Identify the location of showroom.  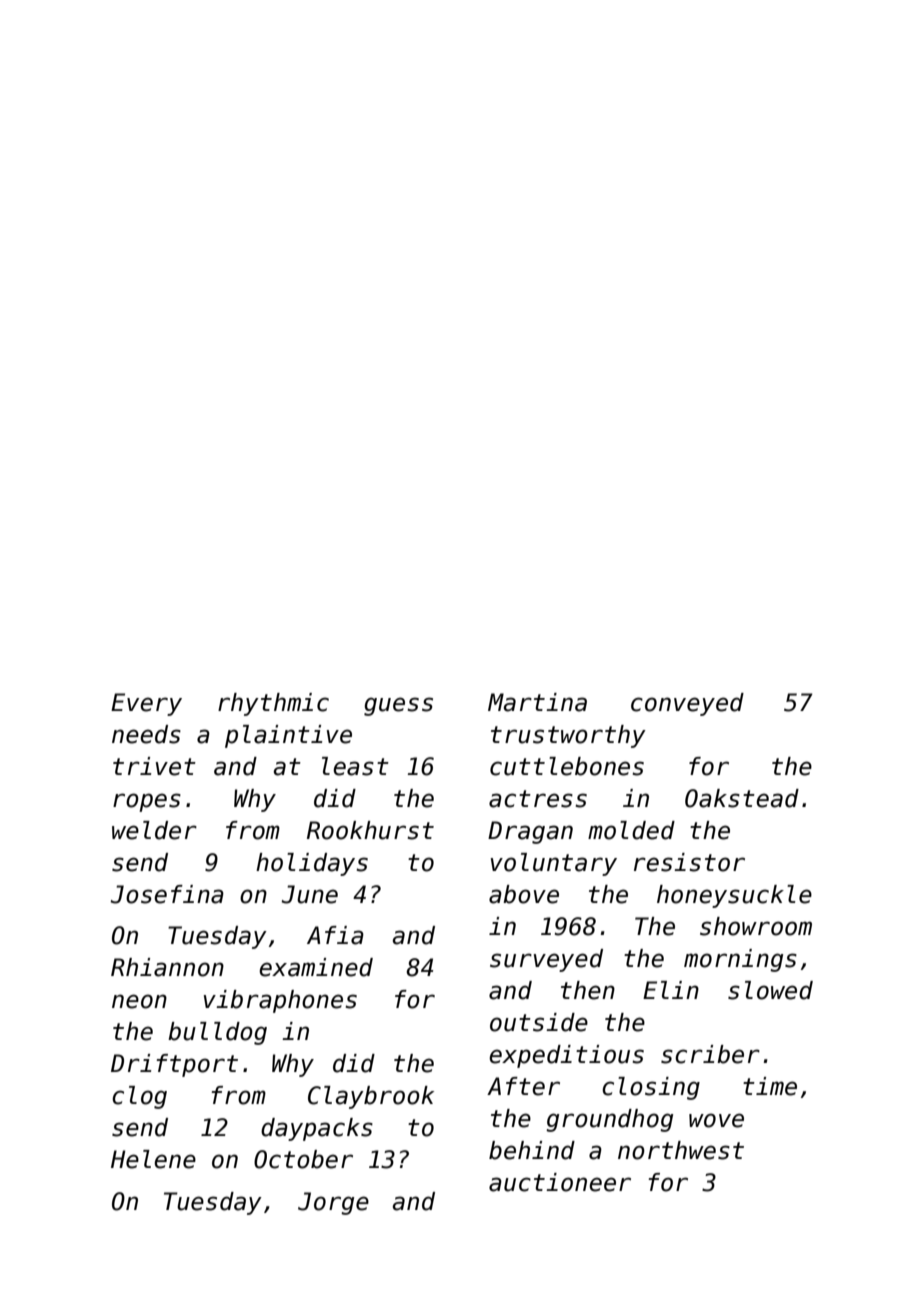
(756, 926).
